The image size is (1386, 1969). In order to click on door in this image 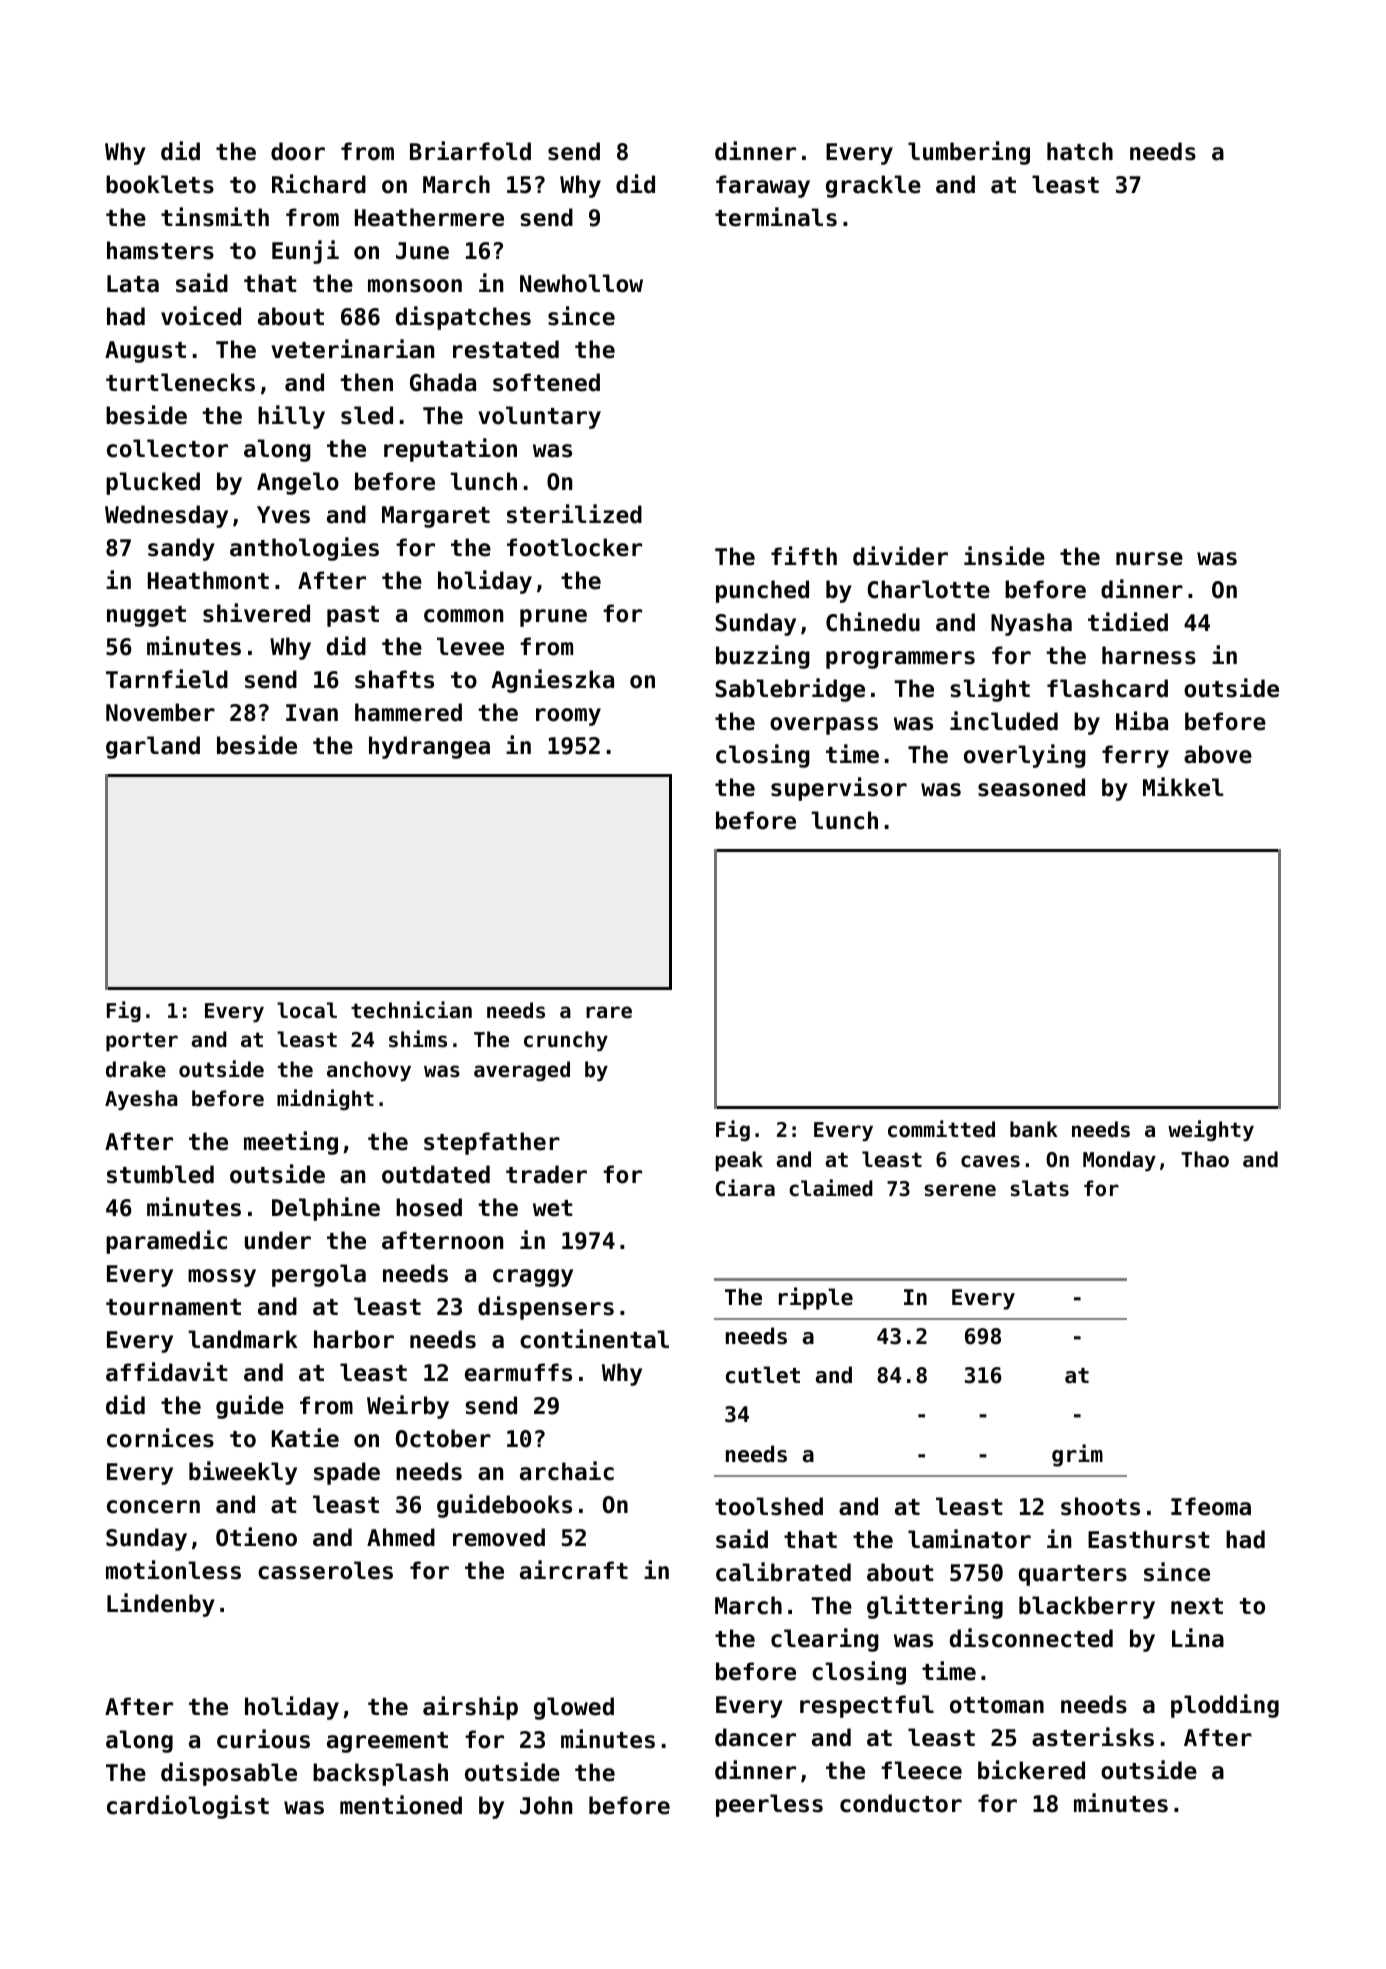, I will do `click(298, 151)`.
